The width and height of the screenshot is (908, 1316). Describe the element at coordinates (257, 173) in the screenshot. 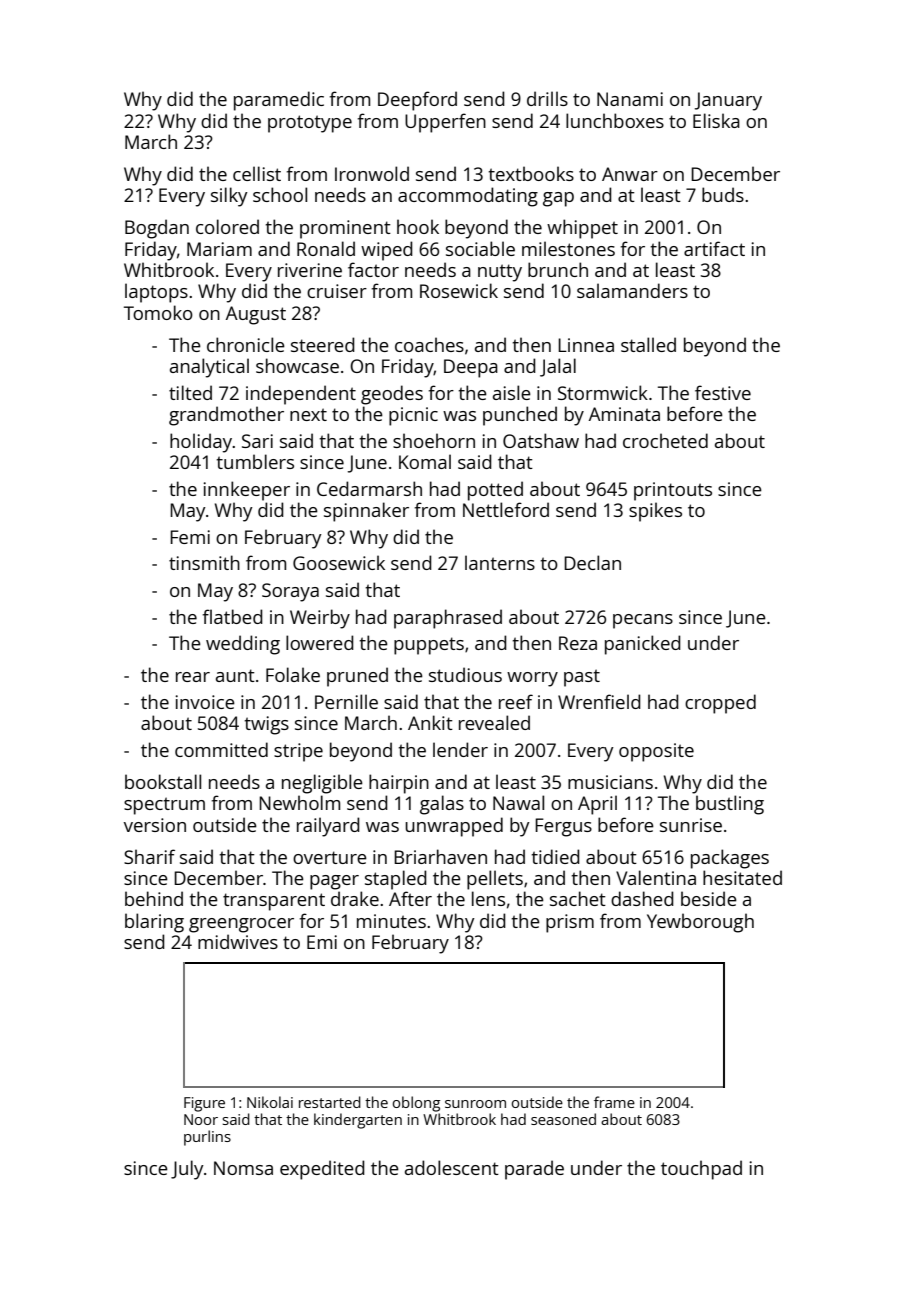

I see `cellist` at that location.
